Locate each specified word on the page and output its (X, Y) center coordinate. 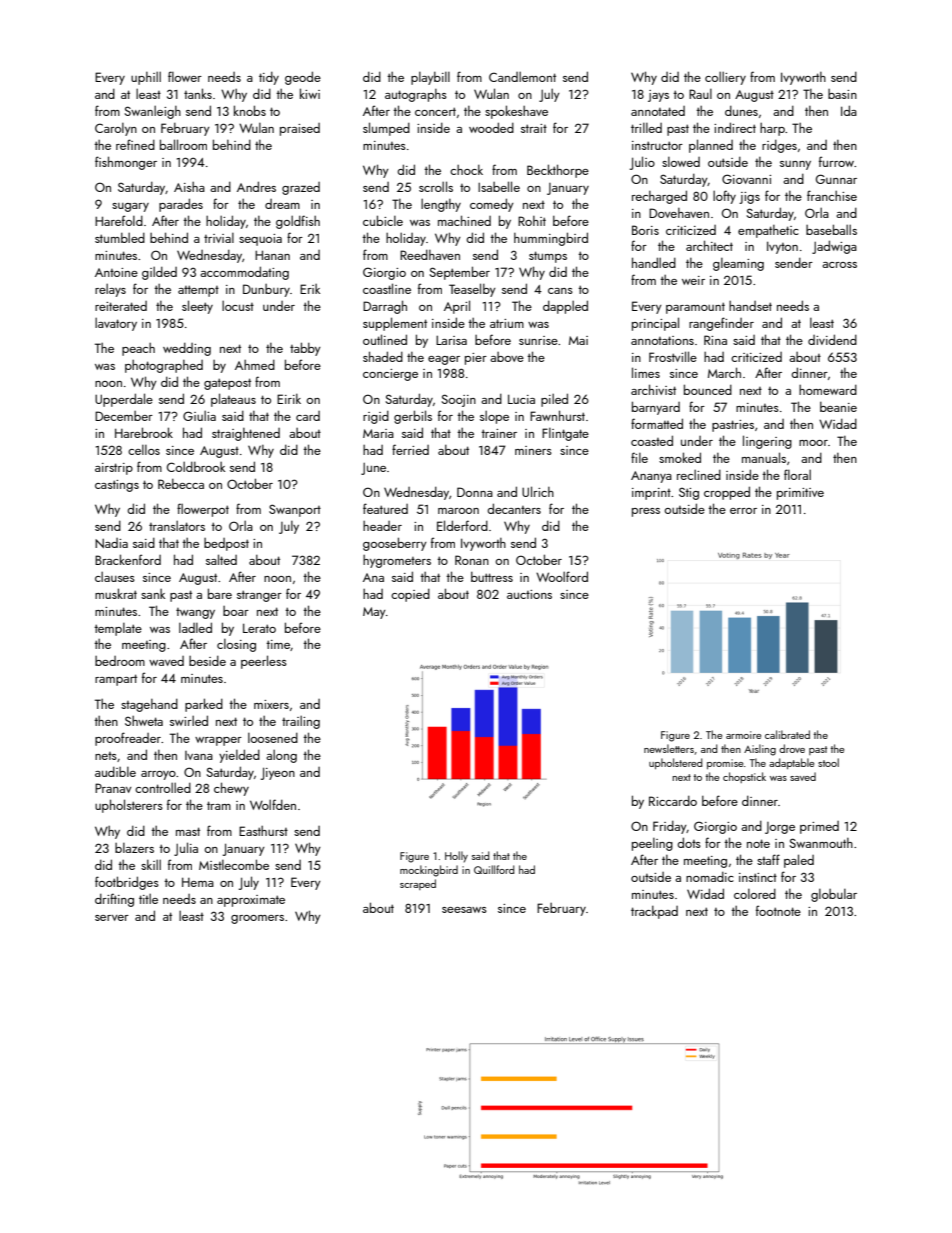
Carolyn (116, 129)
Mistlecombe (234, 864)
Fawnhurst (557, 415)
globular (834, 895)
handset (750, 306)
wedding (187, 349)
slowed (681, 162)
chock (466, 169)
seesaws (464, 910)
